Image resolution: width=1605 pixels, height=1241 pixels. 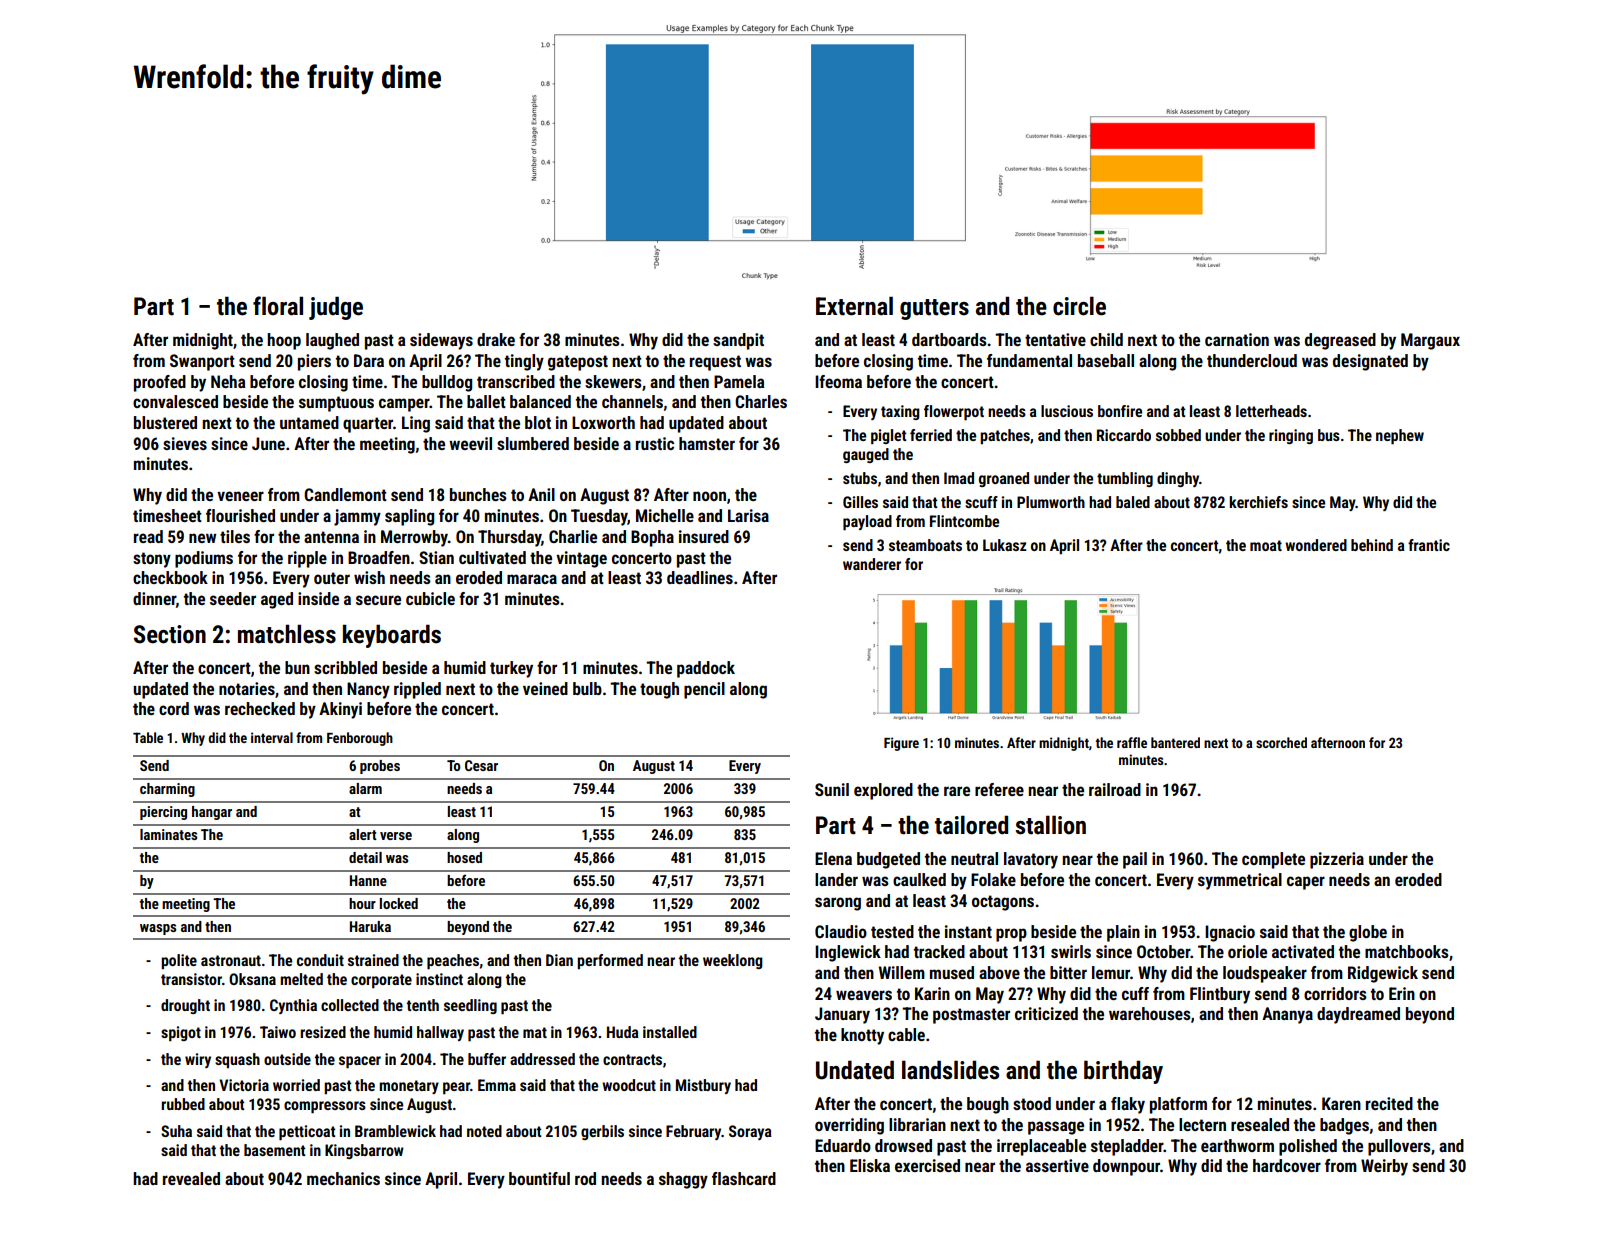 What do you see at coordinates (917, 1124) in the page?
I see `librarian` at bounding box center [917, 1124].
